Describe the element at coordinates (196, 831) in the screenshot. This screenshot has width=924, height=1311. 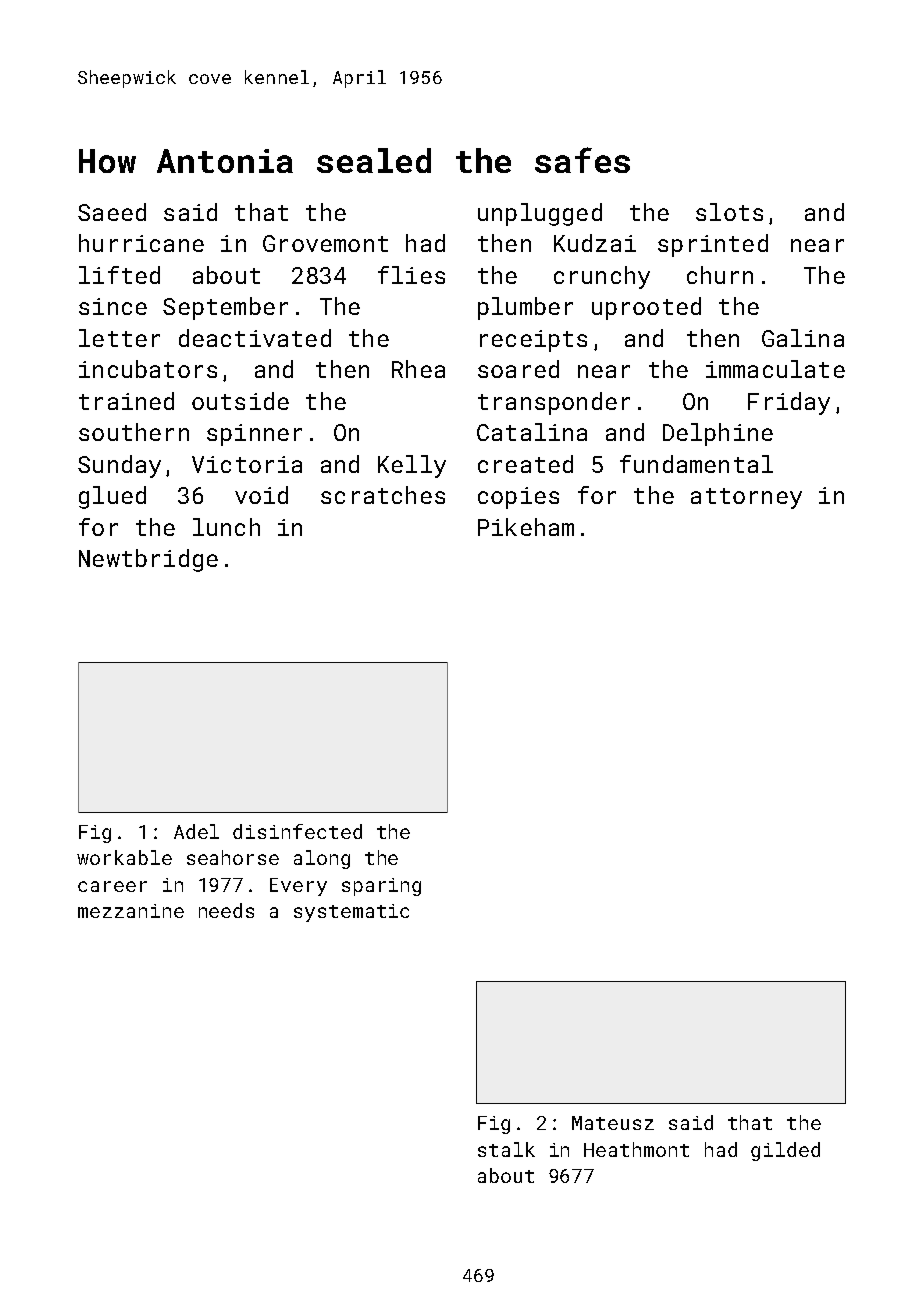
I see `Adel` at that location.
